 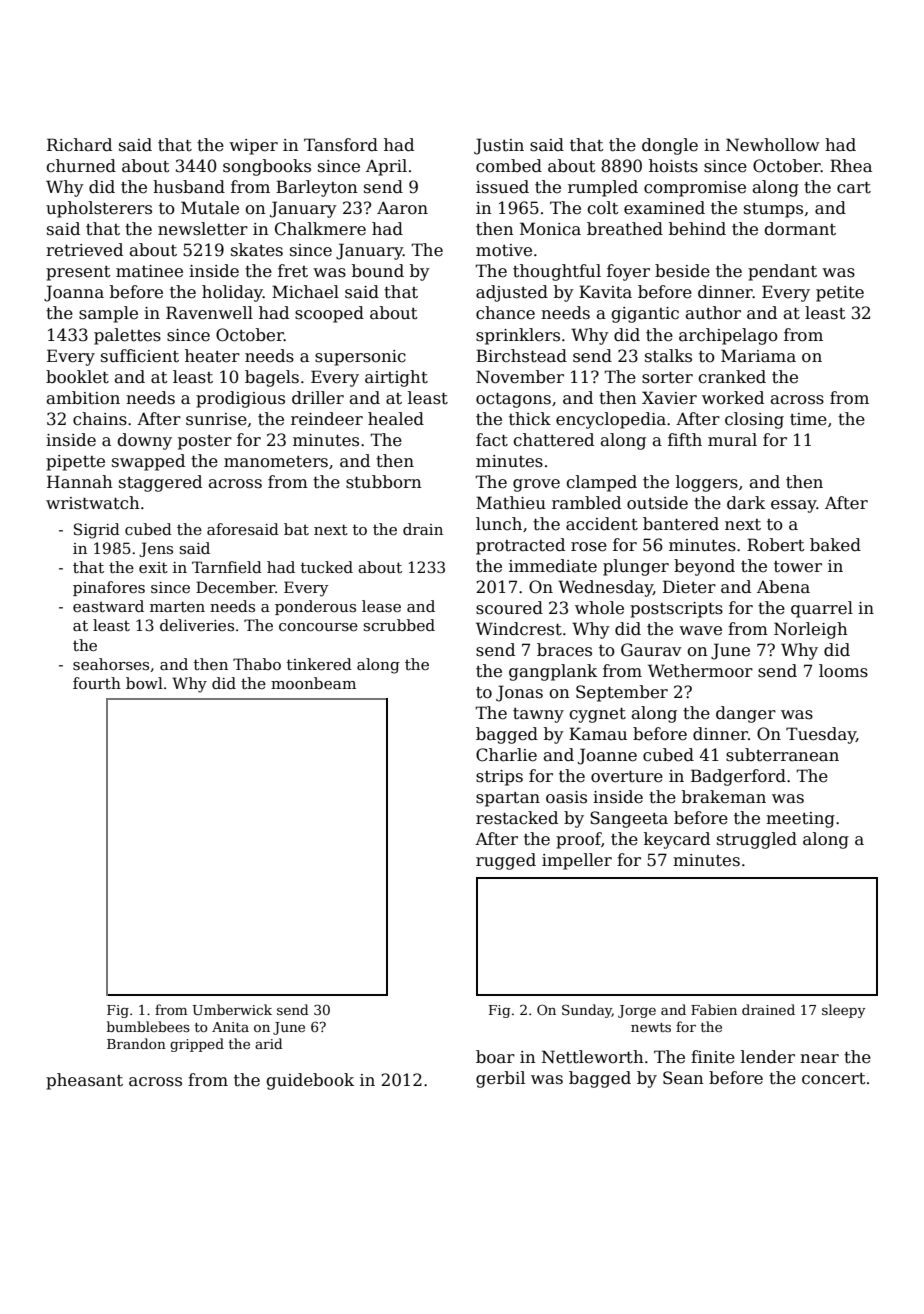 I want to click on Sangeeta, so click(x=629, y=819).
